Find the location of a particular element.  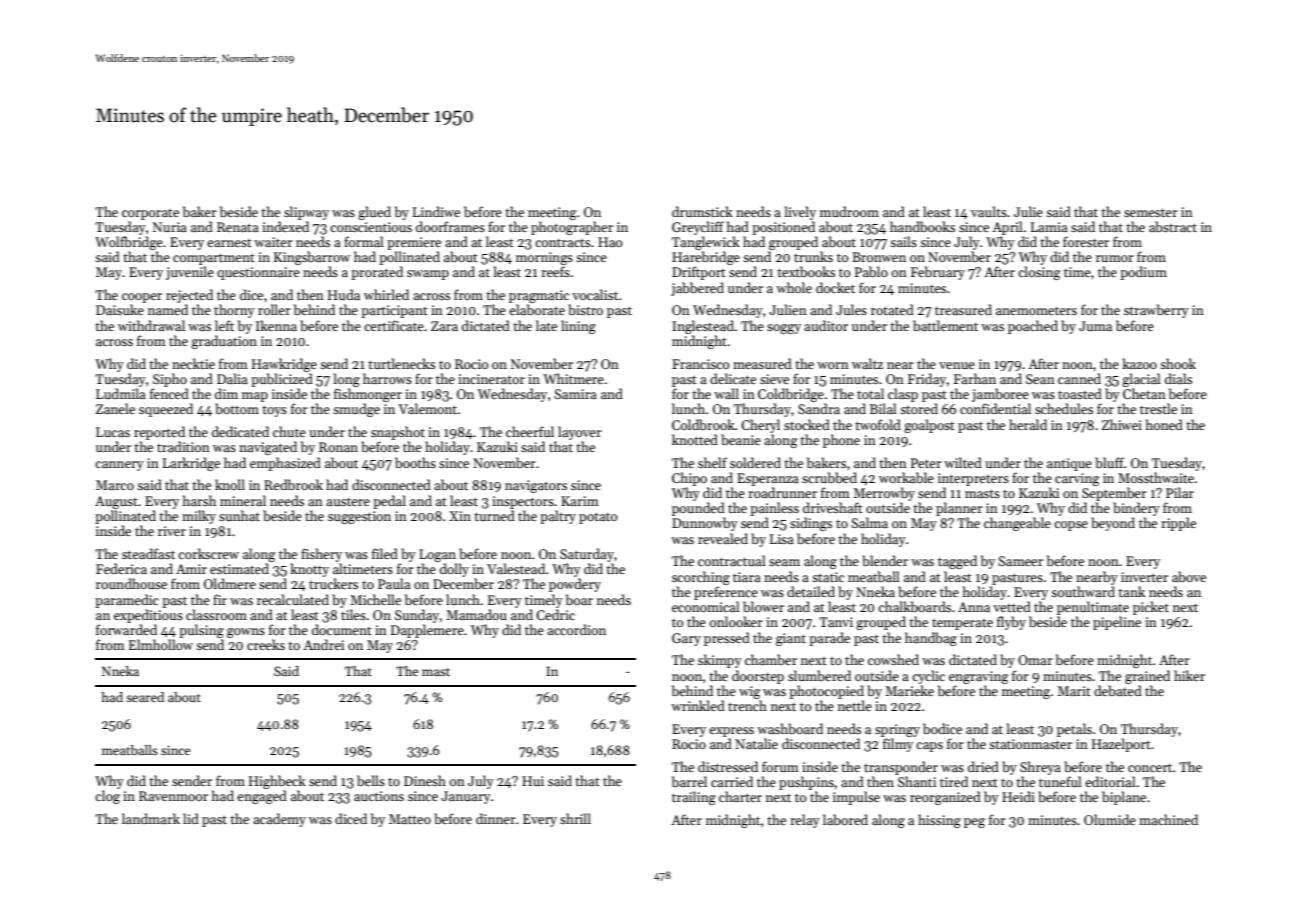

academy is located at coordinates (279, 820).
